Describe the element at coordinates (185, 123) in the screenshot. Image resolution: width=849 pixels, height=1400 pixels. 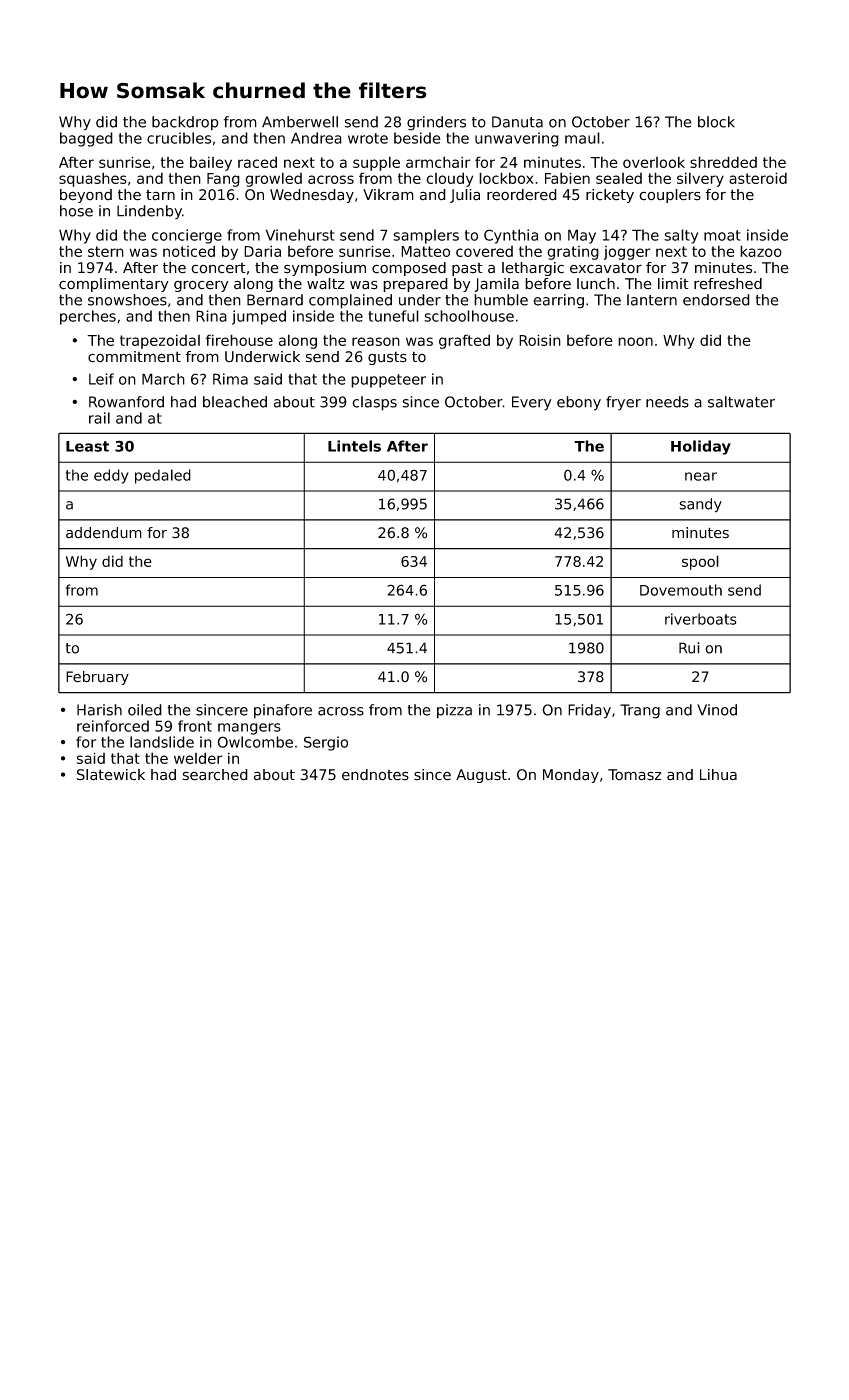
I see `backdrop` at that location.
